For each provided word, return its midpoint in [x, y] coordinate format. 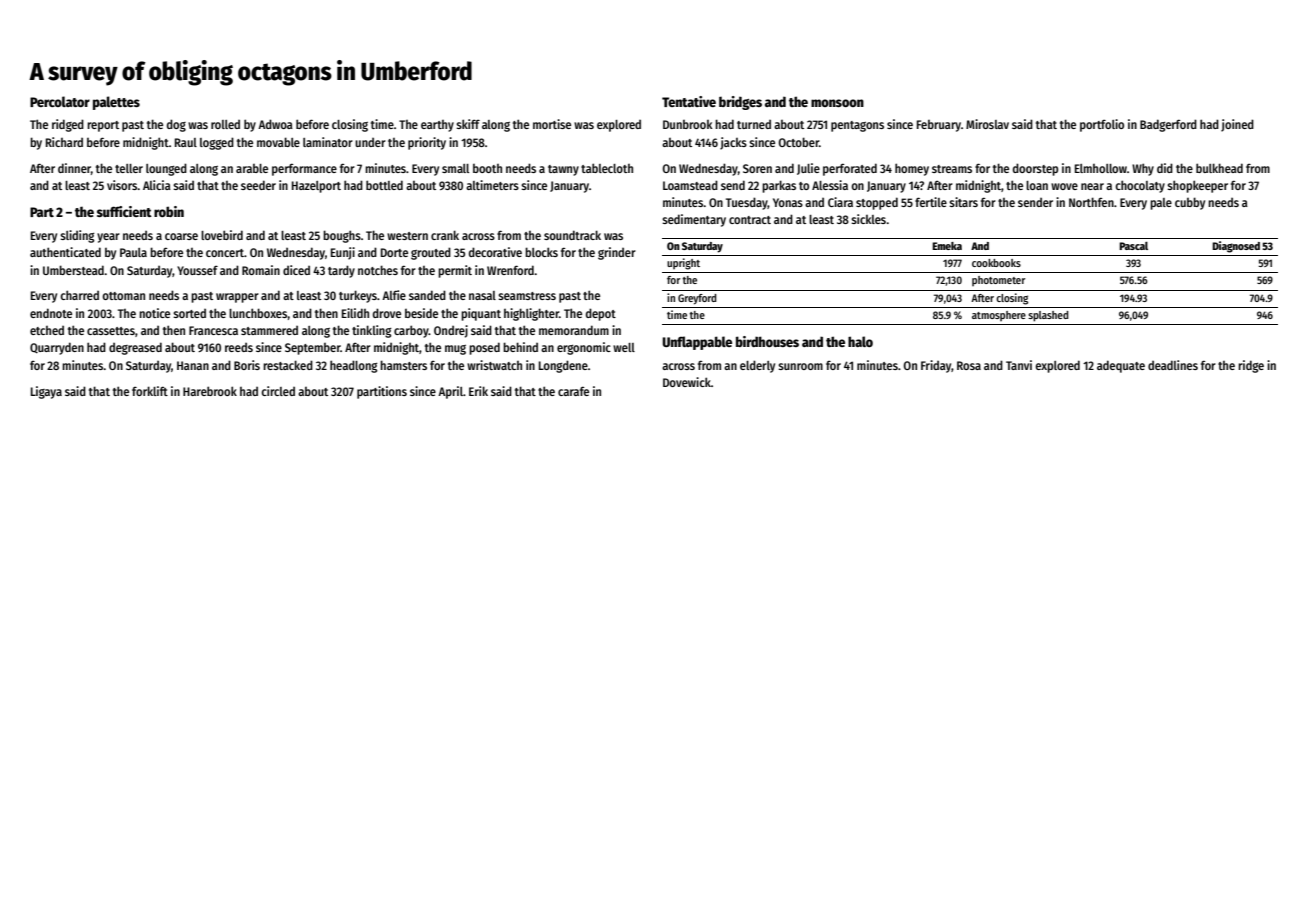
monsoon [837, 103]
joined [1237, 125]
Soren [757, 168]
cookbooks [996, 263]
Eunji [343, 253]
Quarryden [57, 348]
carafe [573, 391]
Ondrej [451, 331]
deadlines [1173, 365]
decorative [495, 252]
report [103, 126]
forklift [150, 391]
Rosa [969, 365]
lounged [166, 169]
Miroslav [987, 124]
